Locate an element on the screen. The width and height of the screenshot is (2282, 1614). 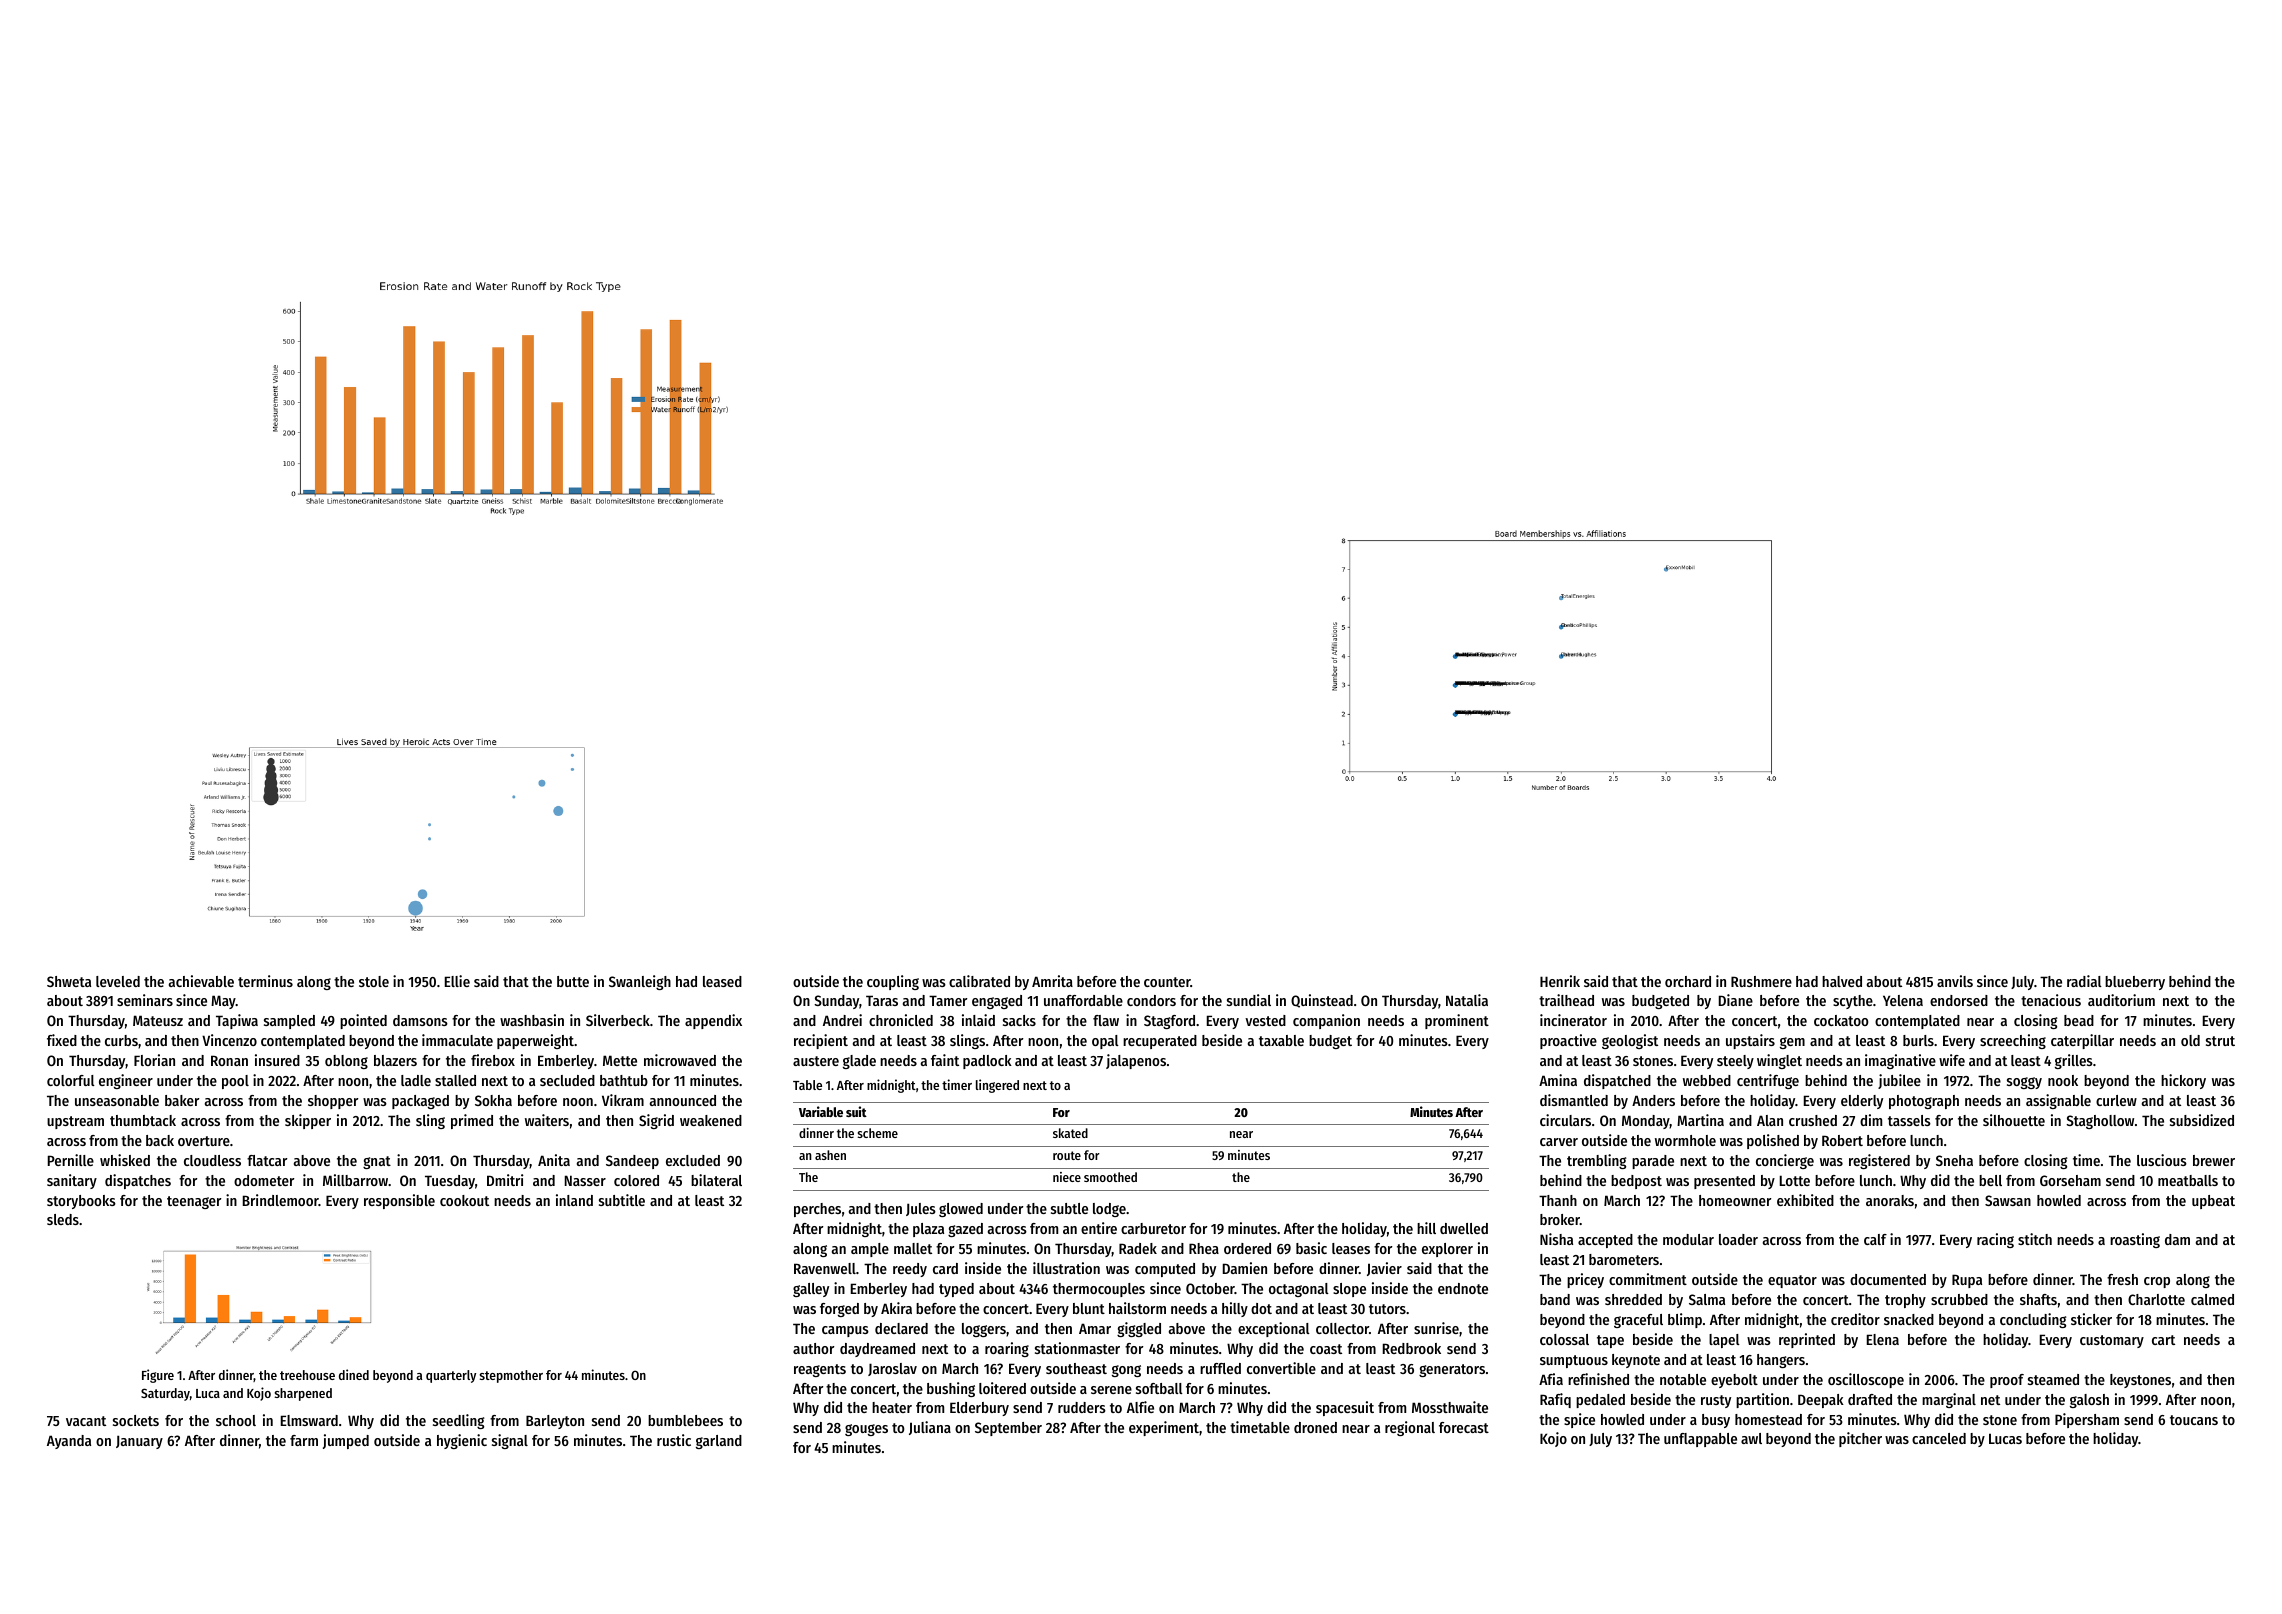
cart is located at coordinates (2163, 1340).
